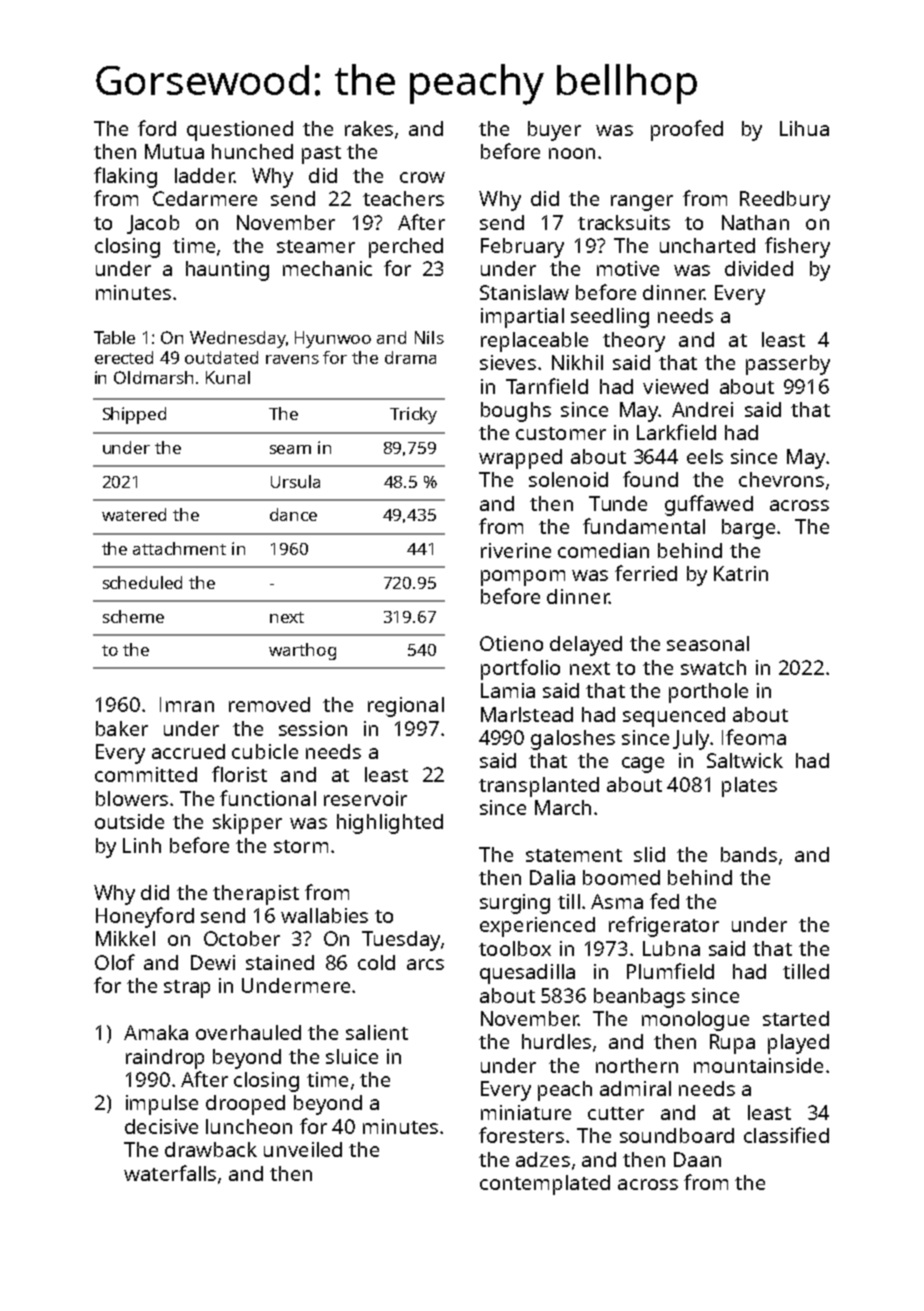 Image resolution: width=924 pixels, height=1311 pixels. What do you see at coordinates (520, 669) in the screenshot?
I see `portfolio` at bounding box center [520, 669].
